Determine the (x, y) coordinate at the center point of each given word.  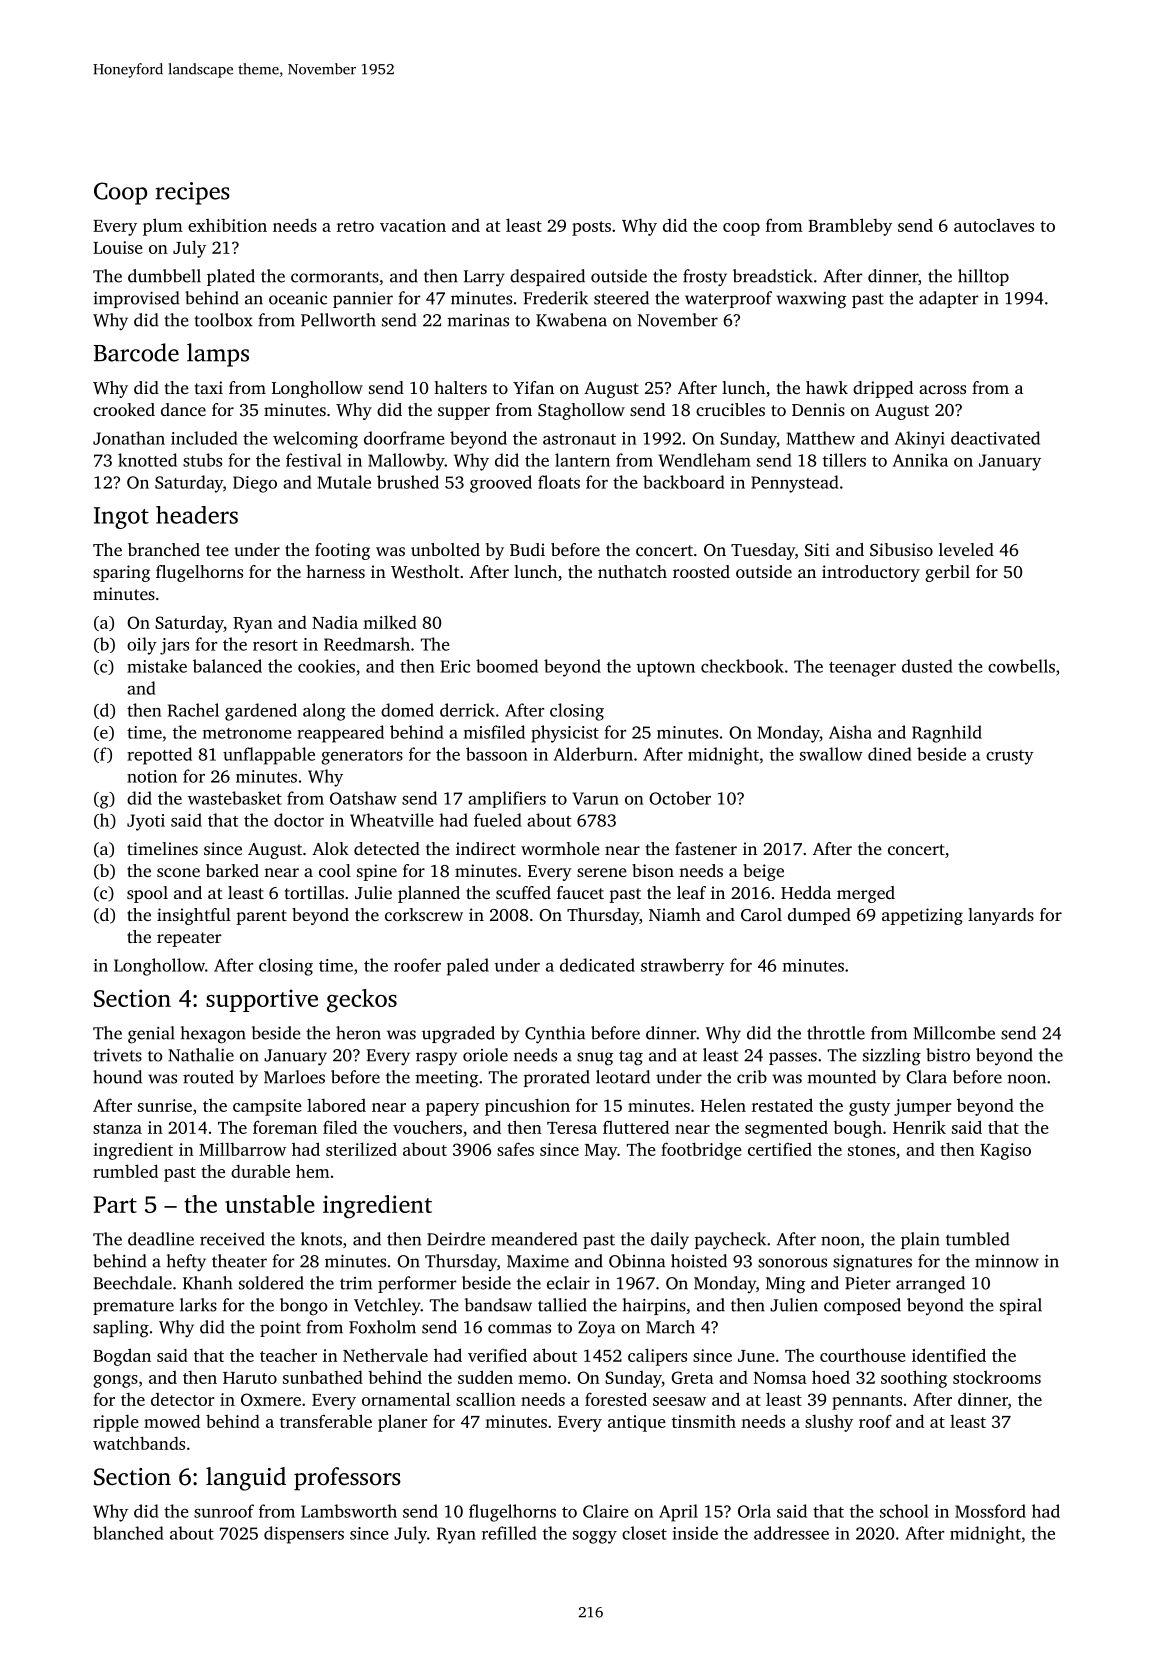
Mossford (990, 1511)
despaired (547, 277)
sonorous (792, 1263)
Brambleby (850, 227)
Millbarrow (242, 1149)
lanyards (1001, 916)
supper (464, 413)
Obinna (637, 1261)
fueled (498, 820)
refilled (509, 1533)
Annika (920, 460)
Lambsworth (349, 1511)
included (204, 438)
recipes (192, 193)
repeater (189, 939)
